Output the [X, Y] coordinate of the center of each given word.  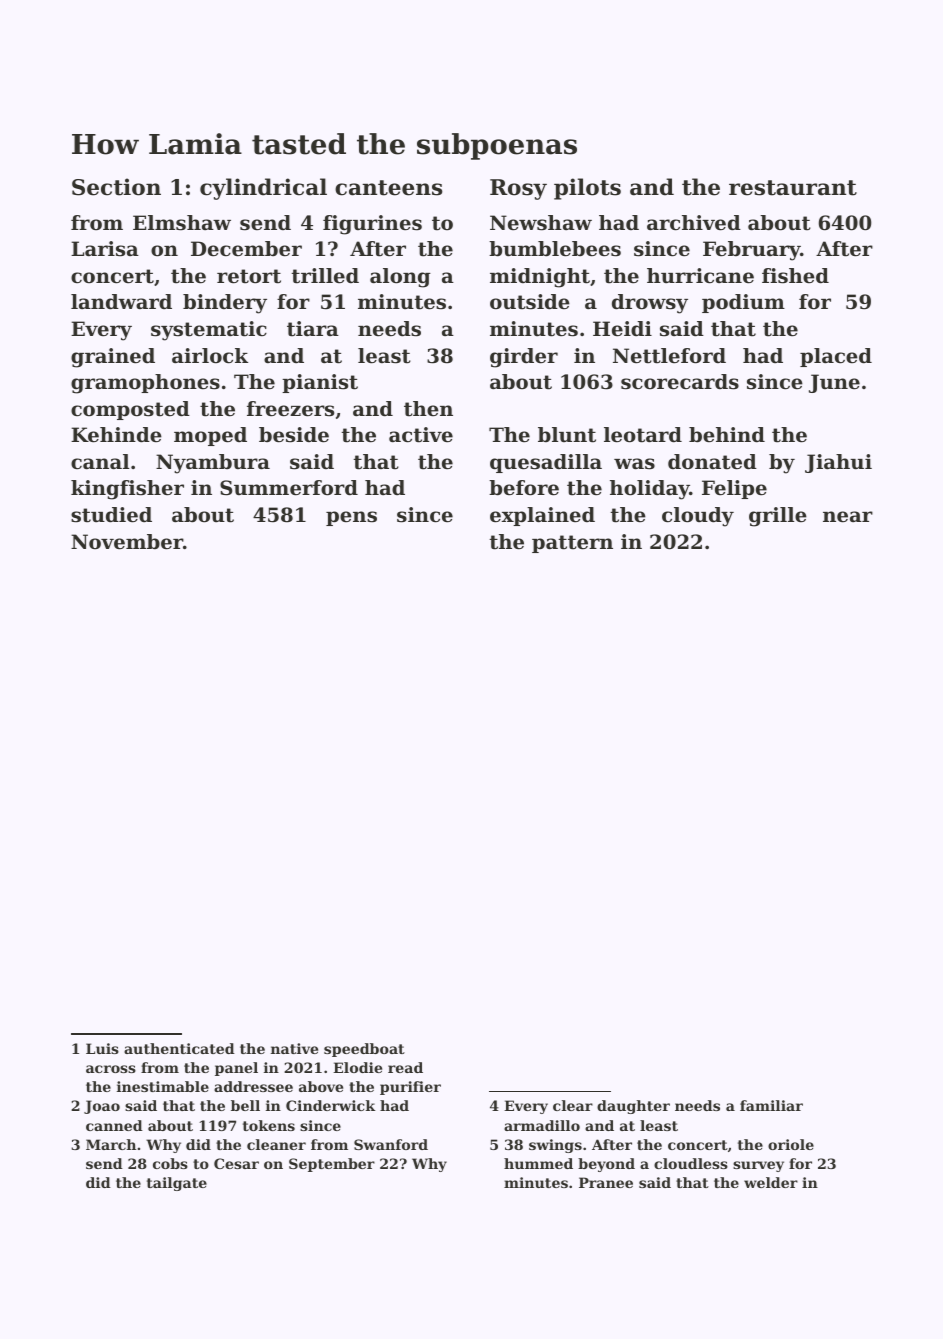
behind [727, 435]
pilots [587, 189]
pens [351, 518]
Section [116, 187]
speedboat [364, 1050]
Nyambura [213, 464]
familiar [771, 1105]
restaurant [793, 188]
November [127, 542]
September [332, 1165]
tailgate [177, 1184]
